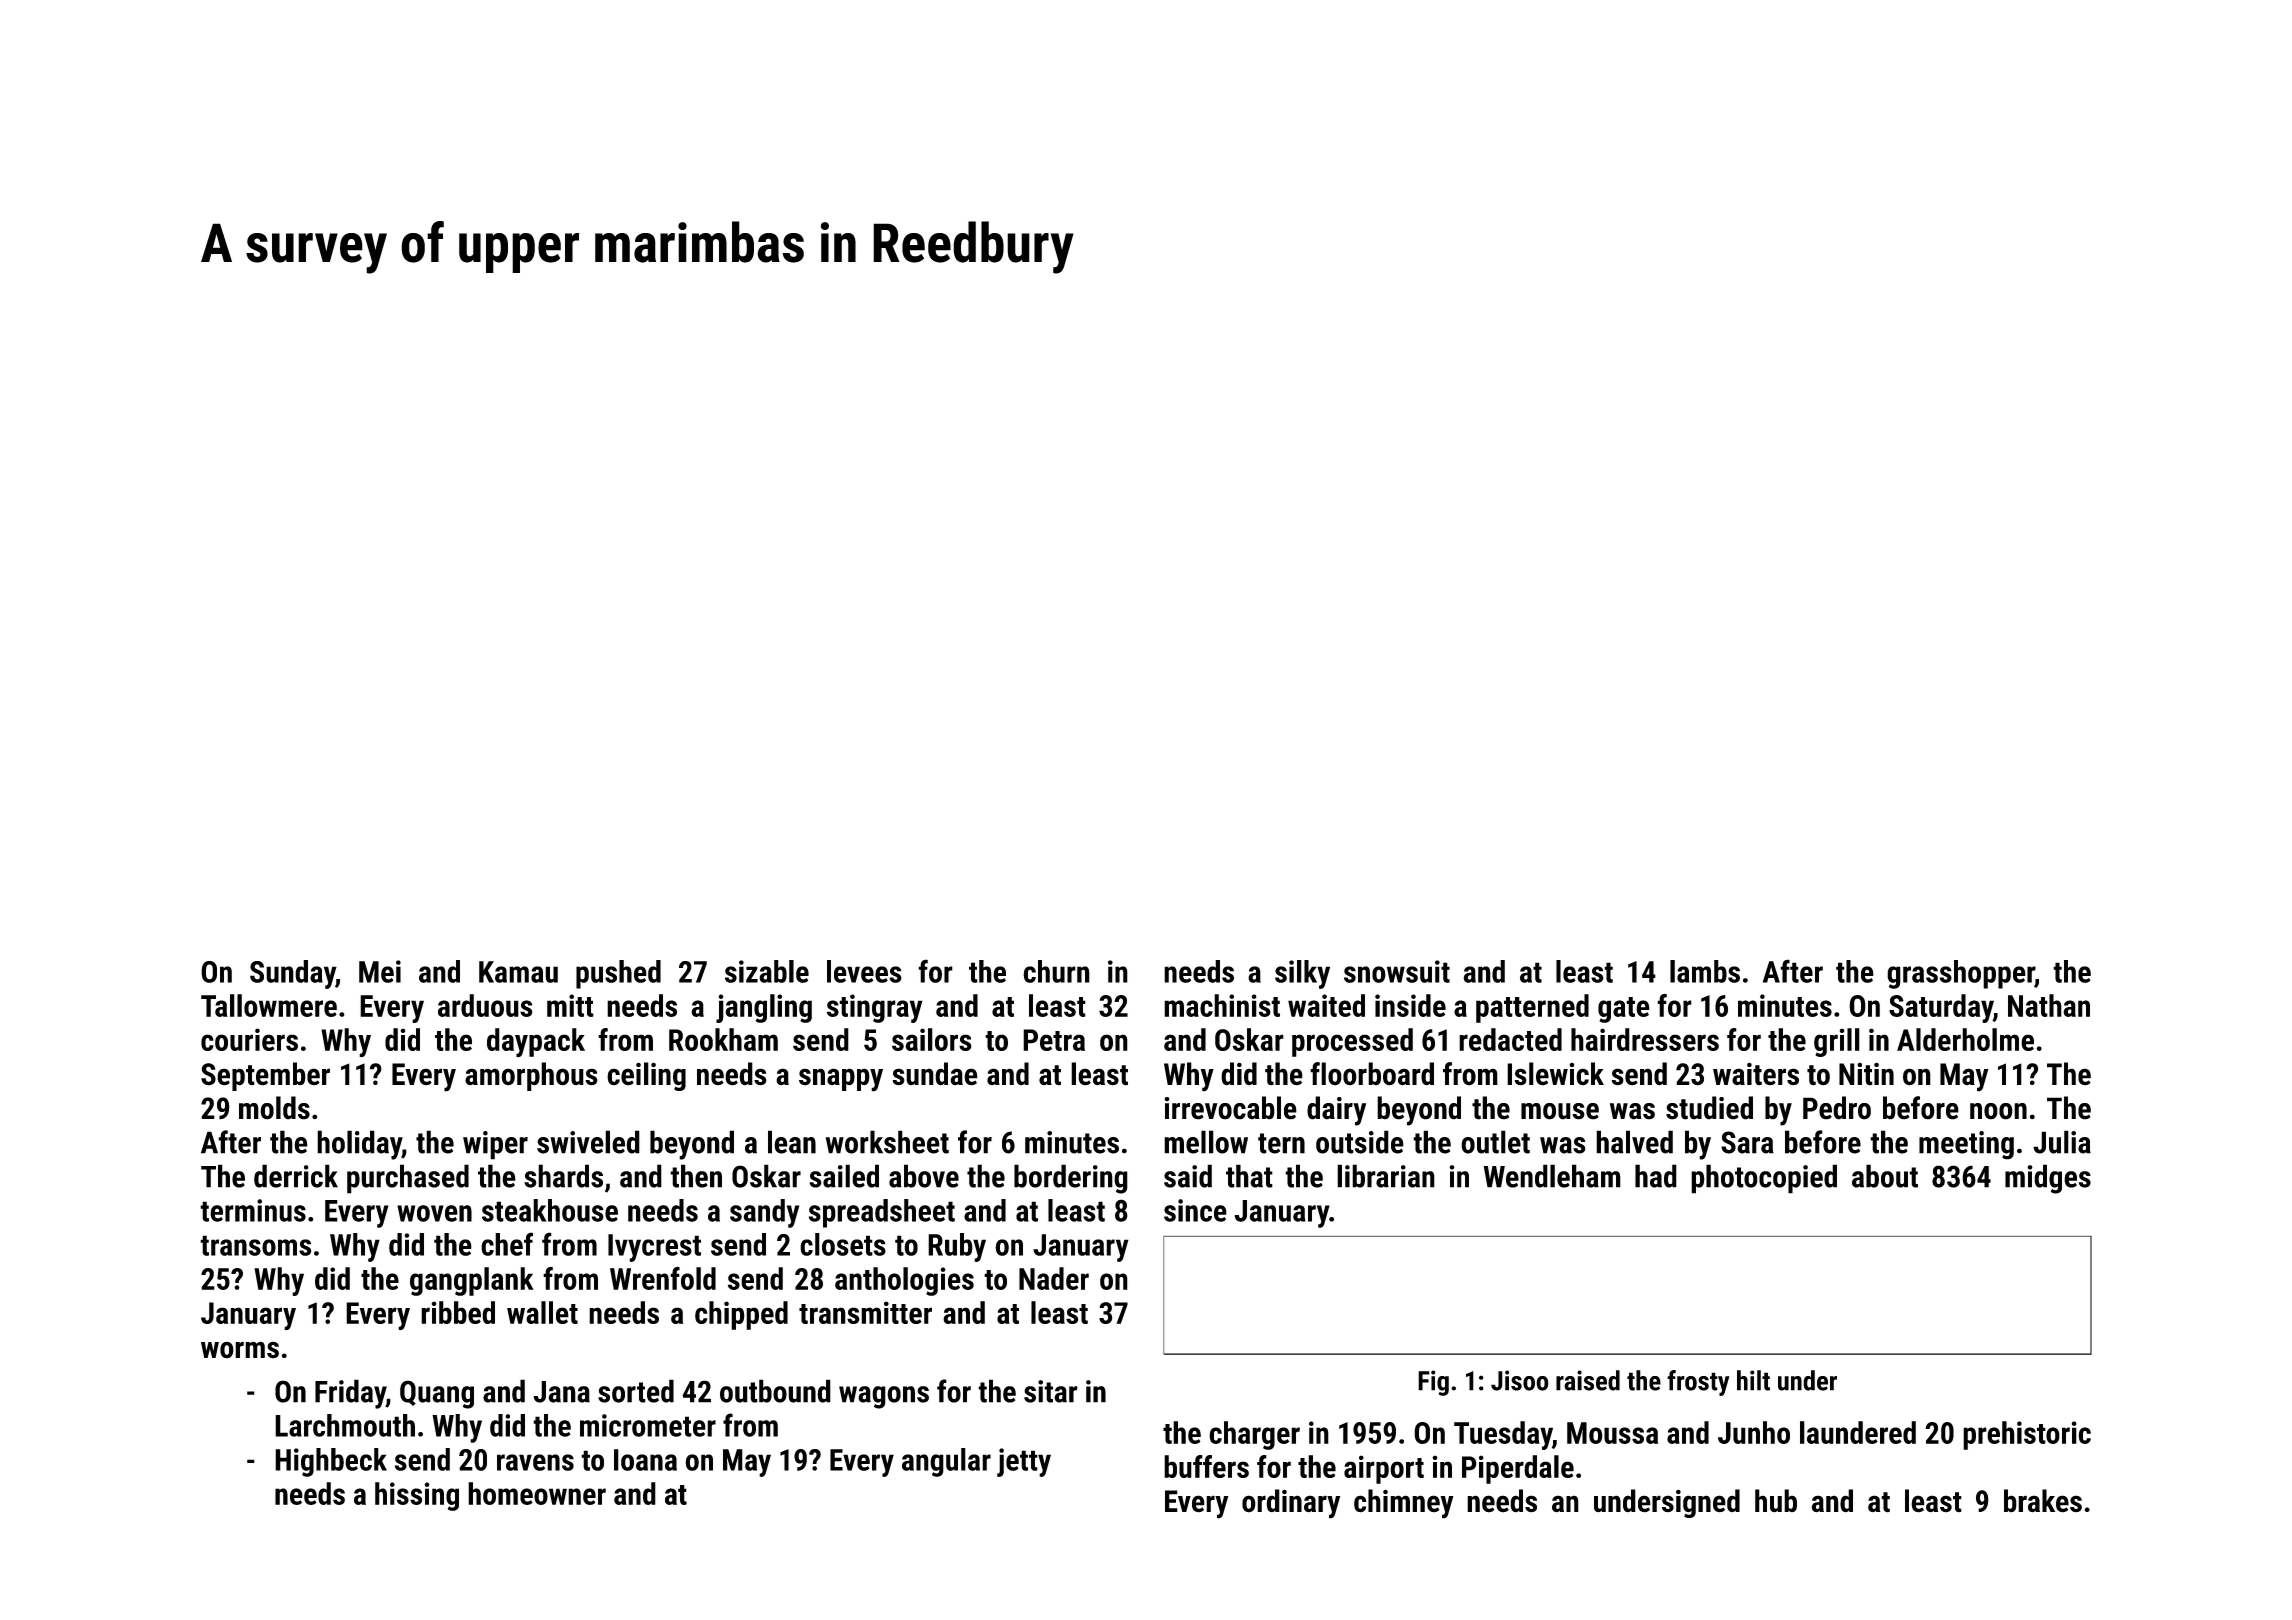 This screenshot has width=2292, height=1620. What do you see at coordinates (1552, 1176) in the screenshot?
I see `Wendleham` at bounding box center [1552, 1176].
